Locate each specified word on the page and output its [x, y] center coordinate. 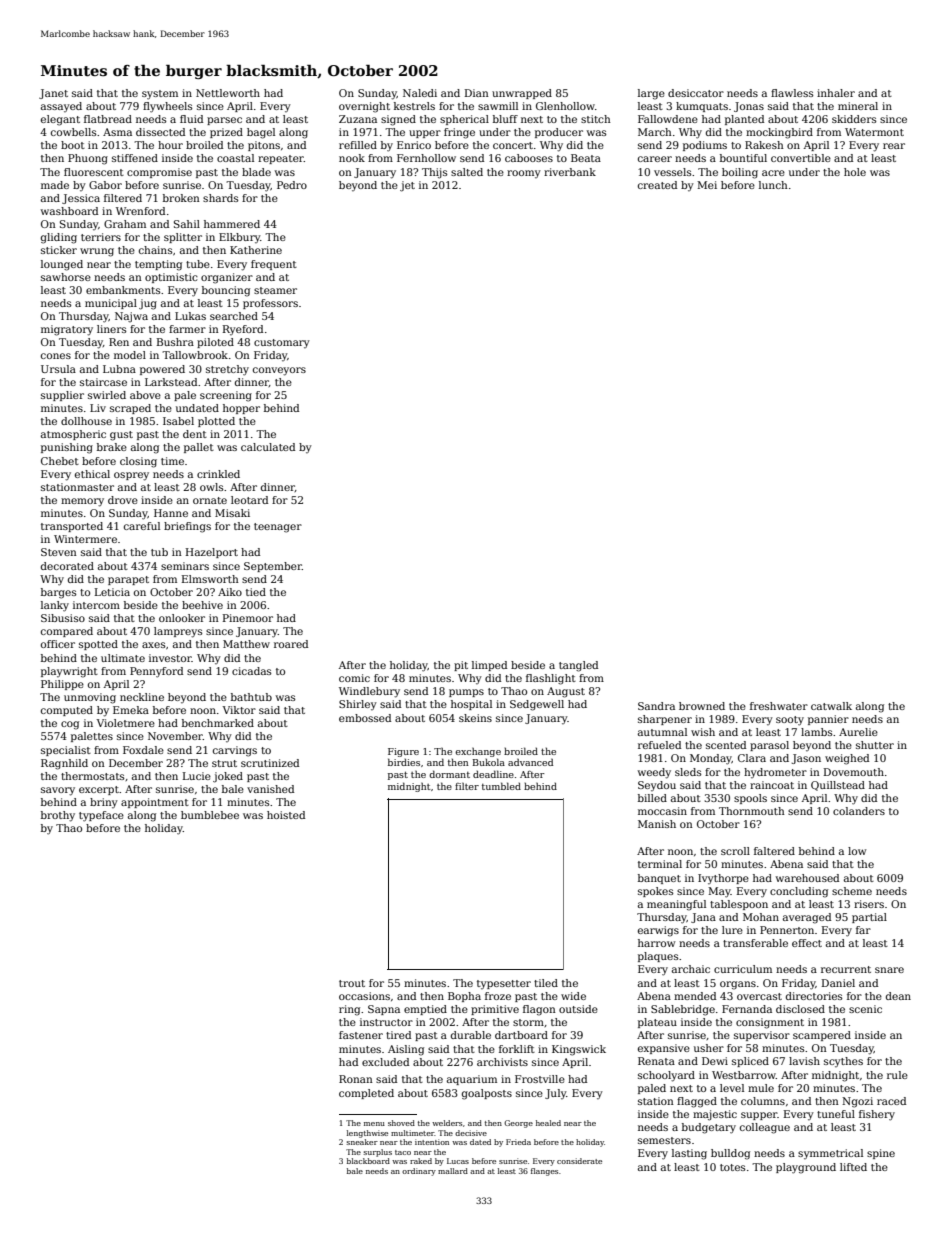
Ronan [356, 1079]
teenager [278, 528]
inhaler [836, 93]
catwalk [831, 706]
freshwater [779, 706]
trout [352, 983]
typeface [101, 816]
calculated [268, 447]
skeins [475, 718]
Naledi [420, 93]
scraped [130, 409]
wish [703, 732]
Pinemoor [248, 618]
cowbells [73, 132]
